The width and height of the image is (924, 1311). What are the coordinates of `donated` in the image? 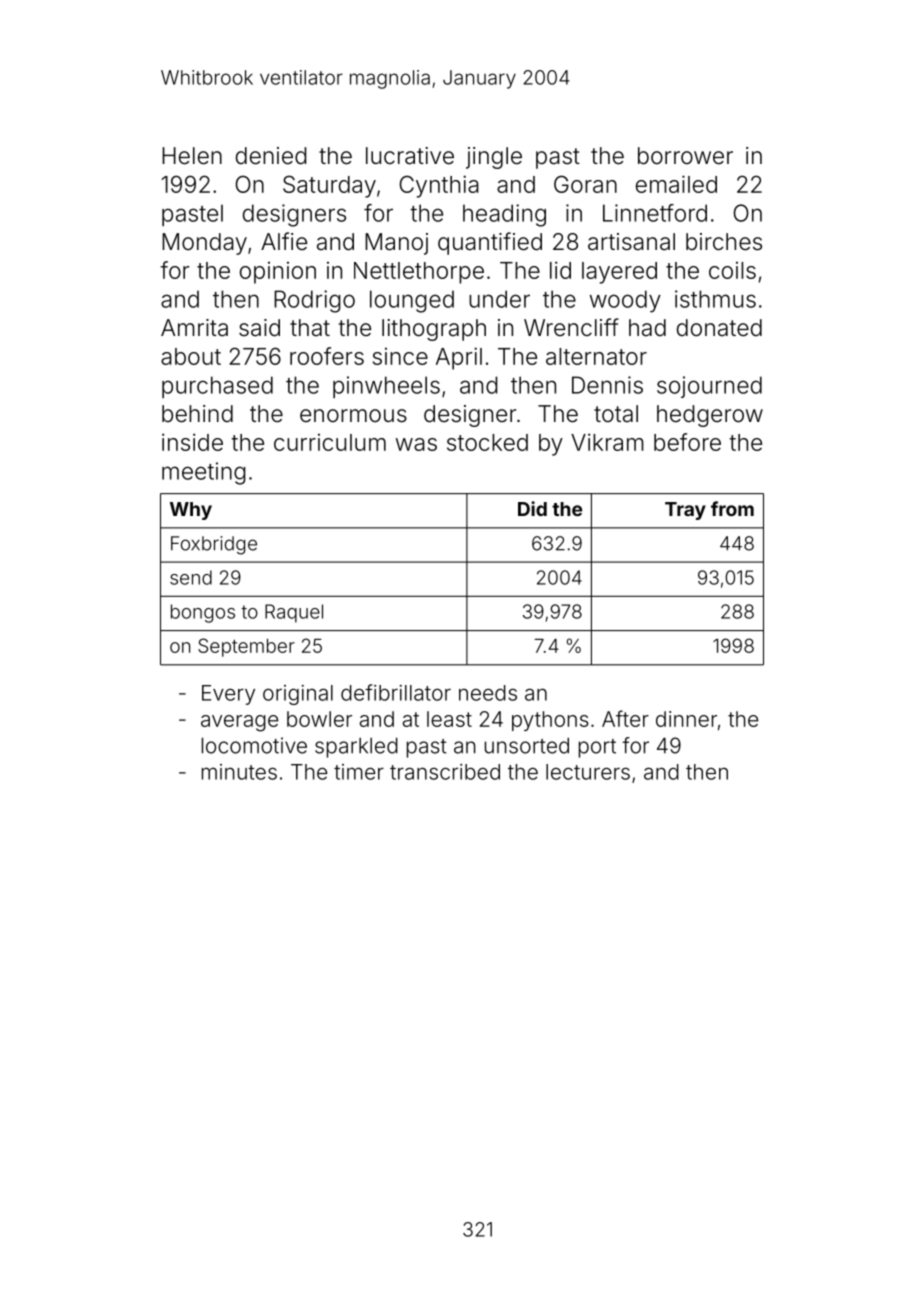 It's located at (719, 328).
